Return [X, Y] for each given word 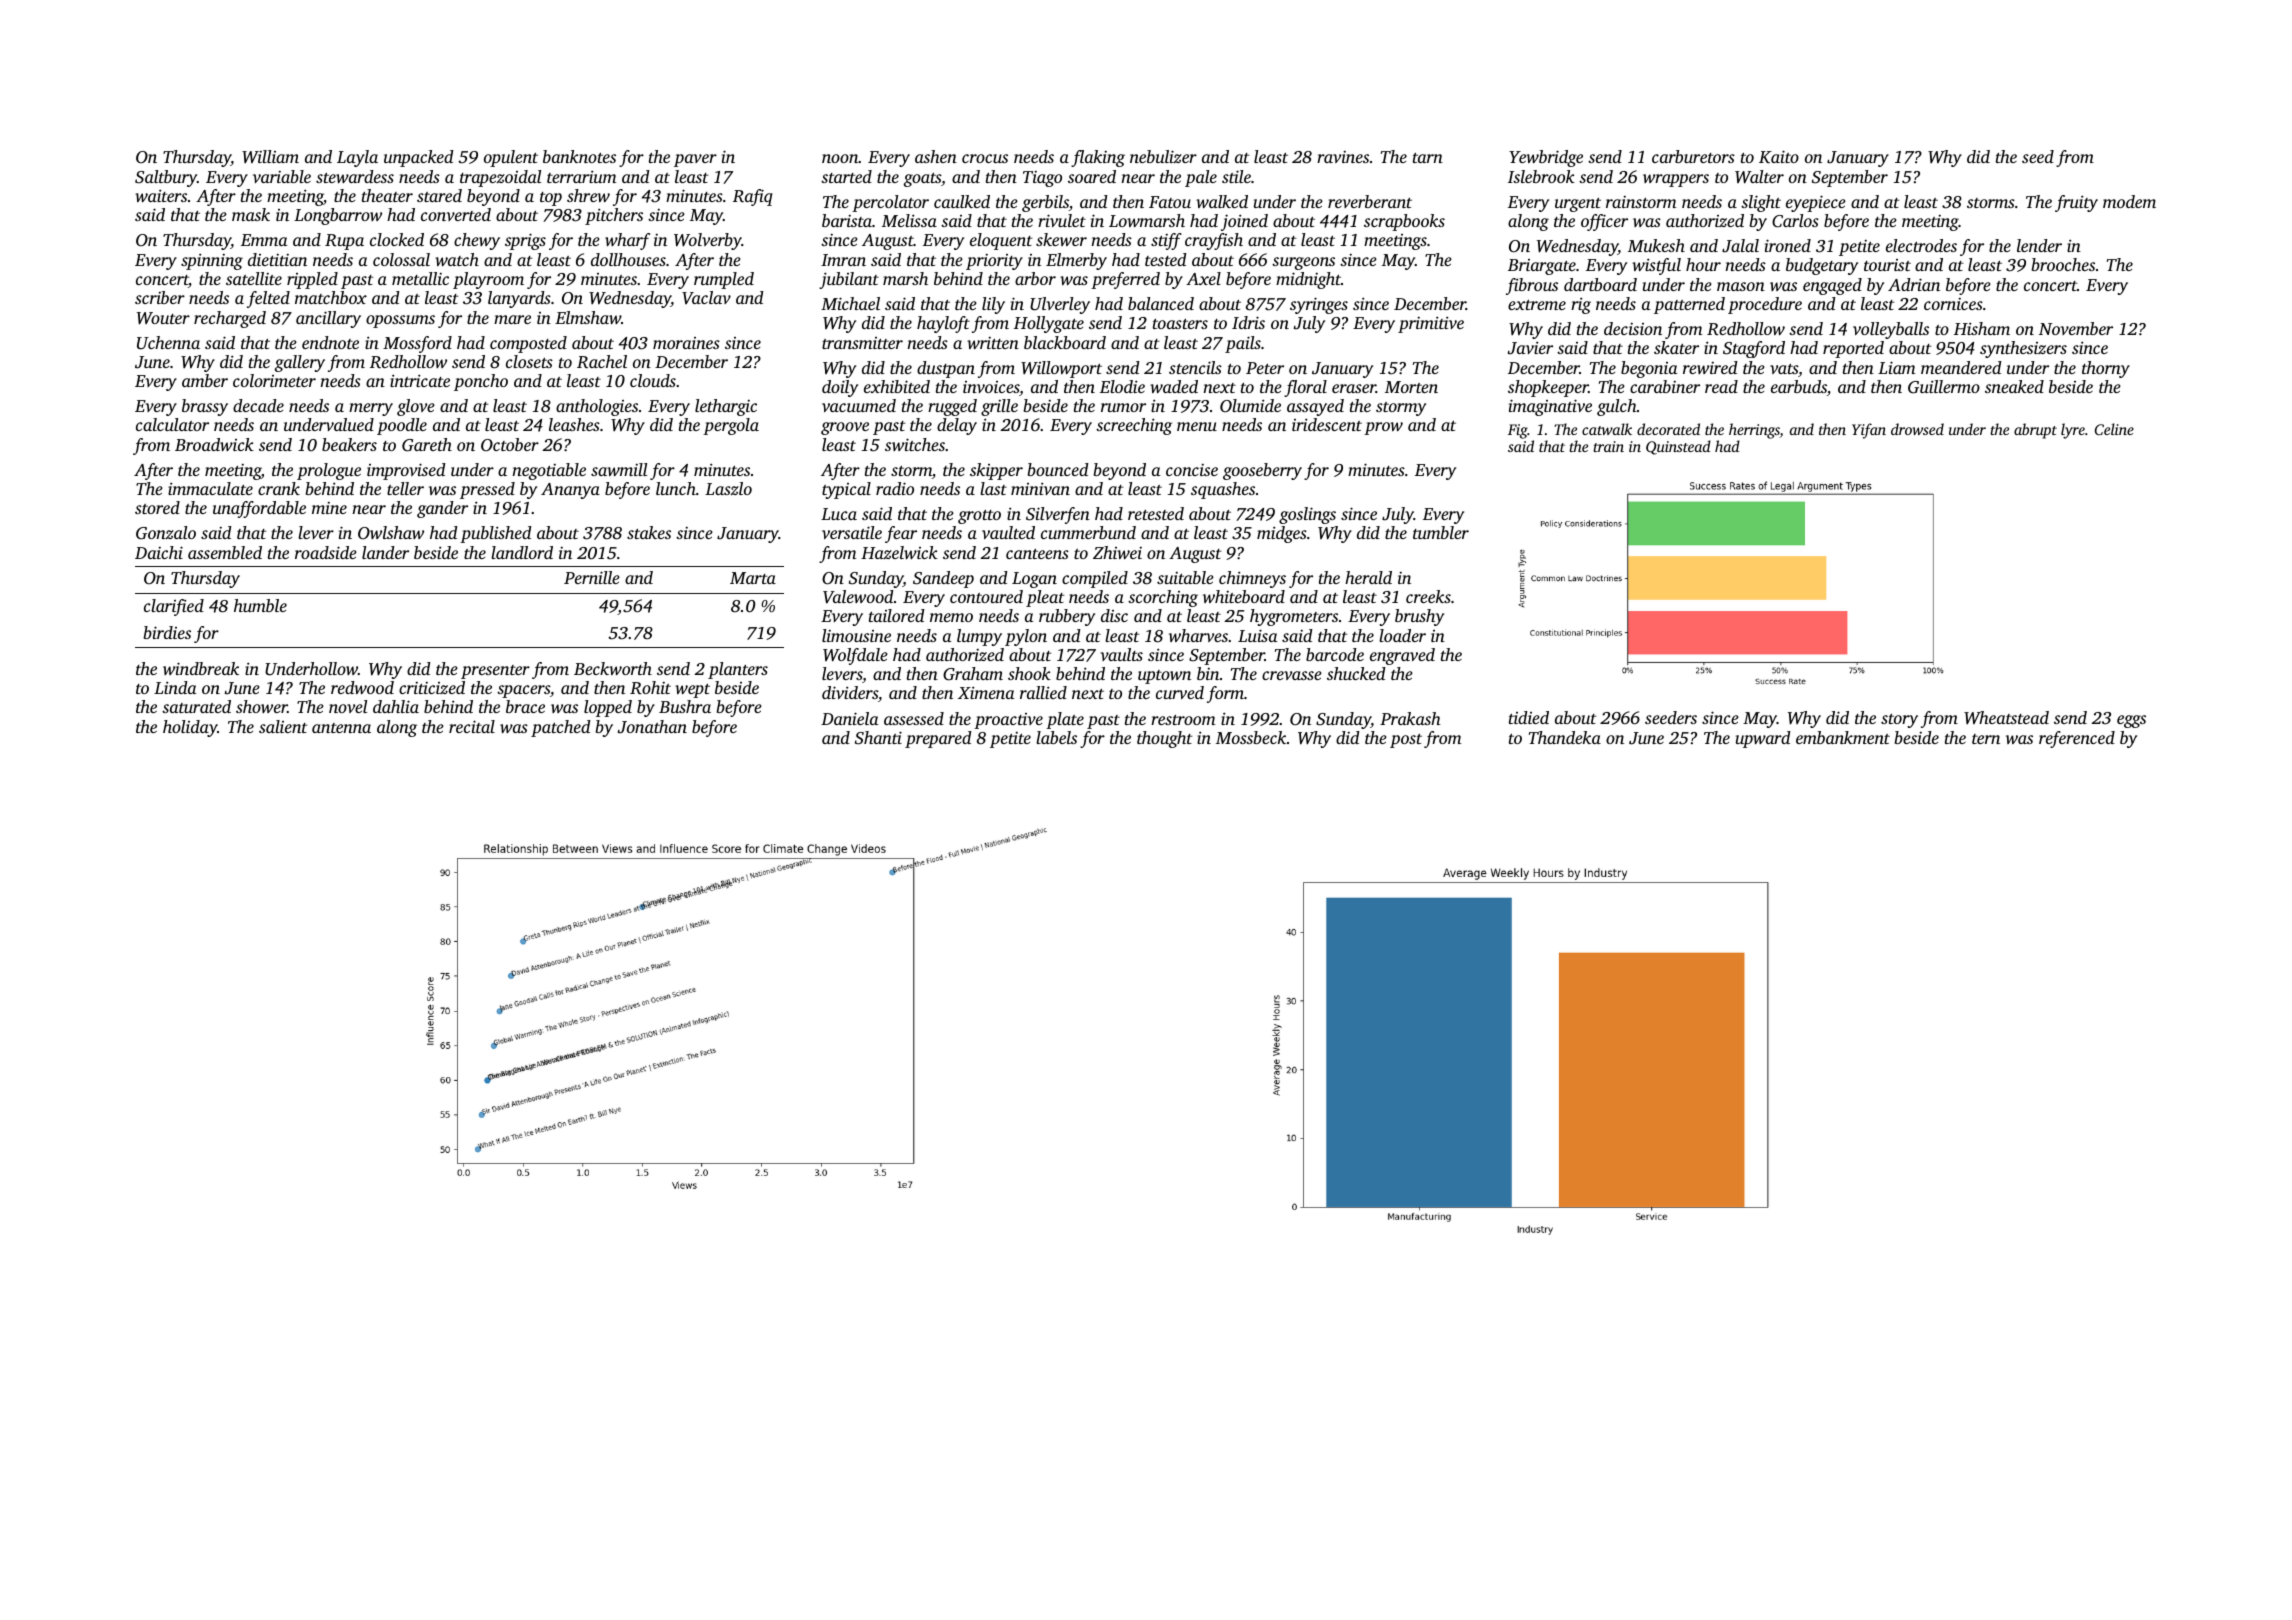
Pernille [592, 577]
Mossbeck [1251, 737]
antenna [341, 728]
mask [251, 214]
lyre [2073, 431]
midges [1282, 534]
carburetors [1693, 156]
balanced [1161, 303]
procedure [1765, 305]
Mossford [417, 344]
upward [1763, 739]
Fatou [1170, 202]
